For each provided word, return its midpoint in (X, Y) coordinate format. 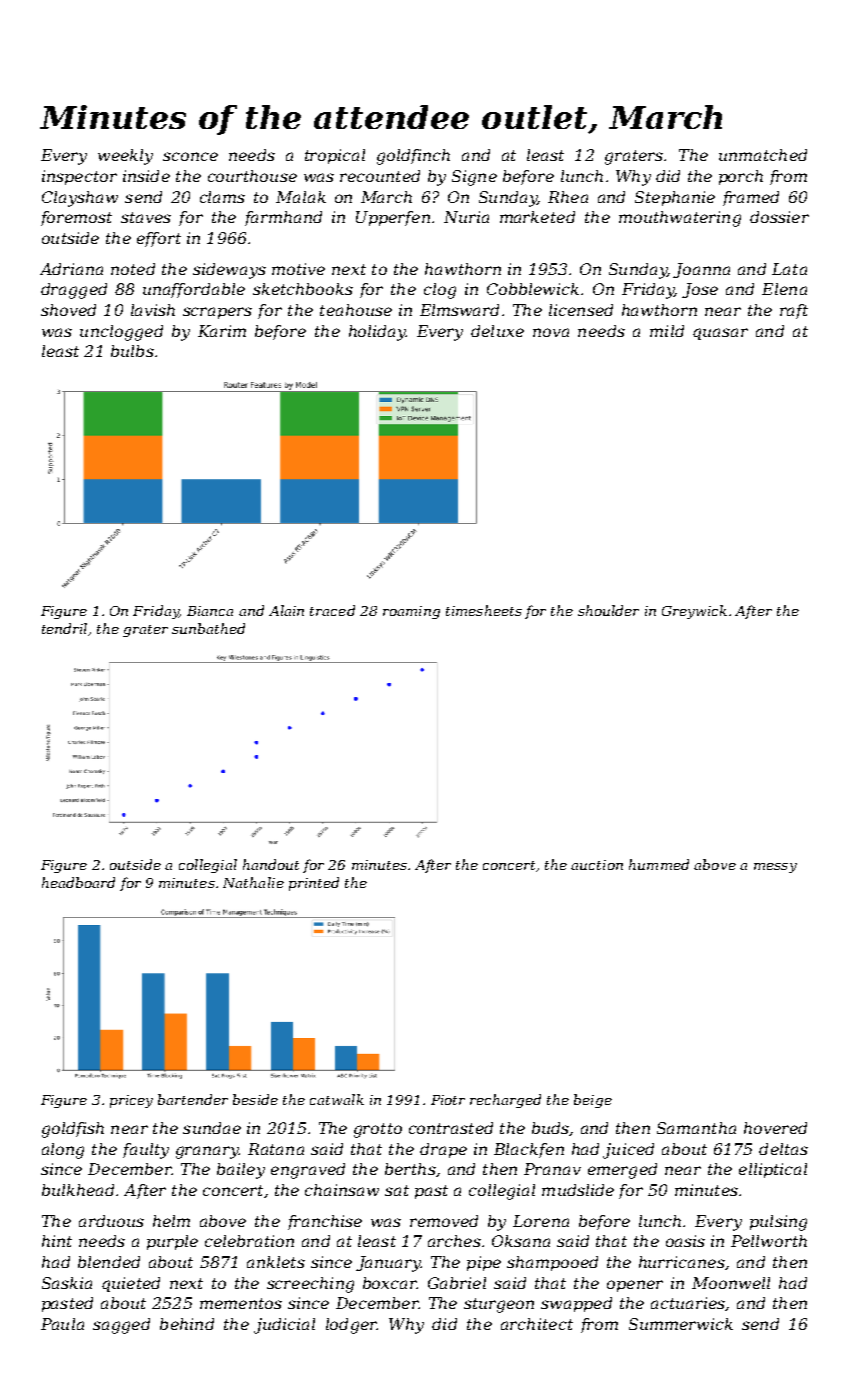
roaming (411, 612)
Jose (700, 290)
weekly (125, 157)
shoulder (608, 610)
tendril (64, 628)
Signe (474, 178)
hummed (659, 864)
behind (187, 1324)
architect (537, 1324)
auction (597, 865)
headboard (78, 882)
